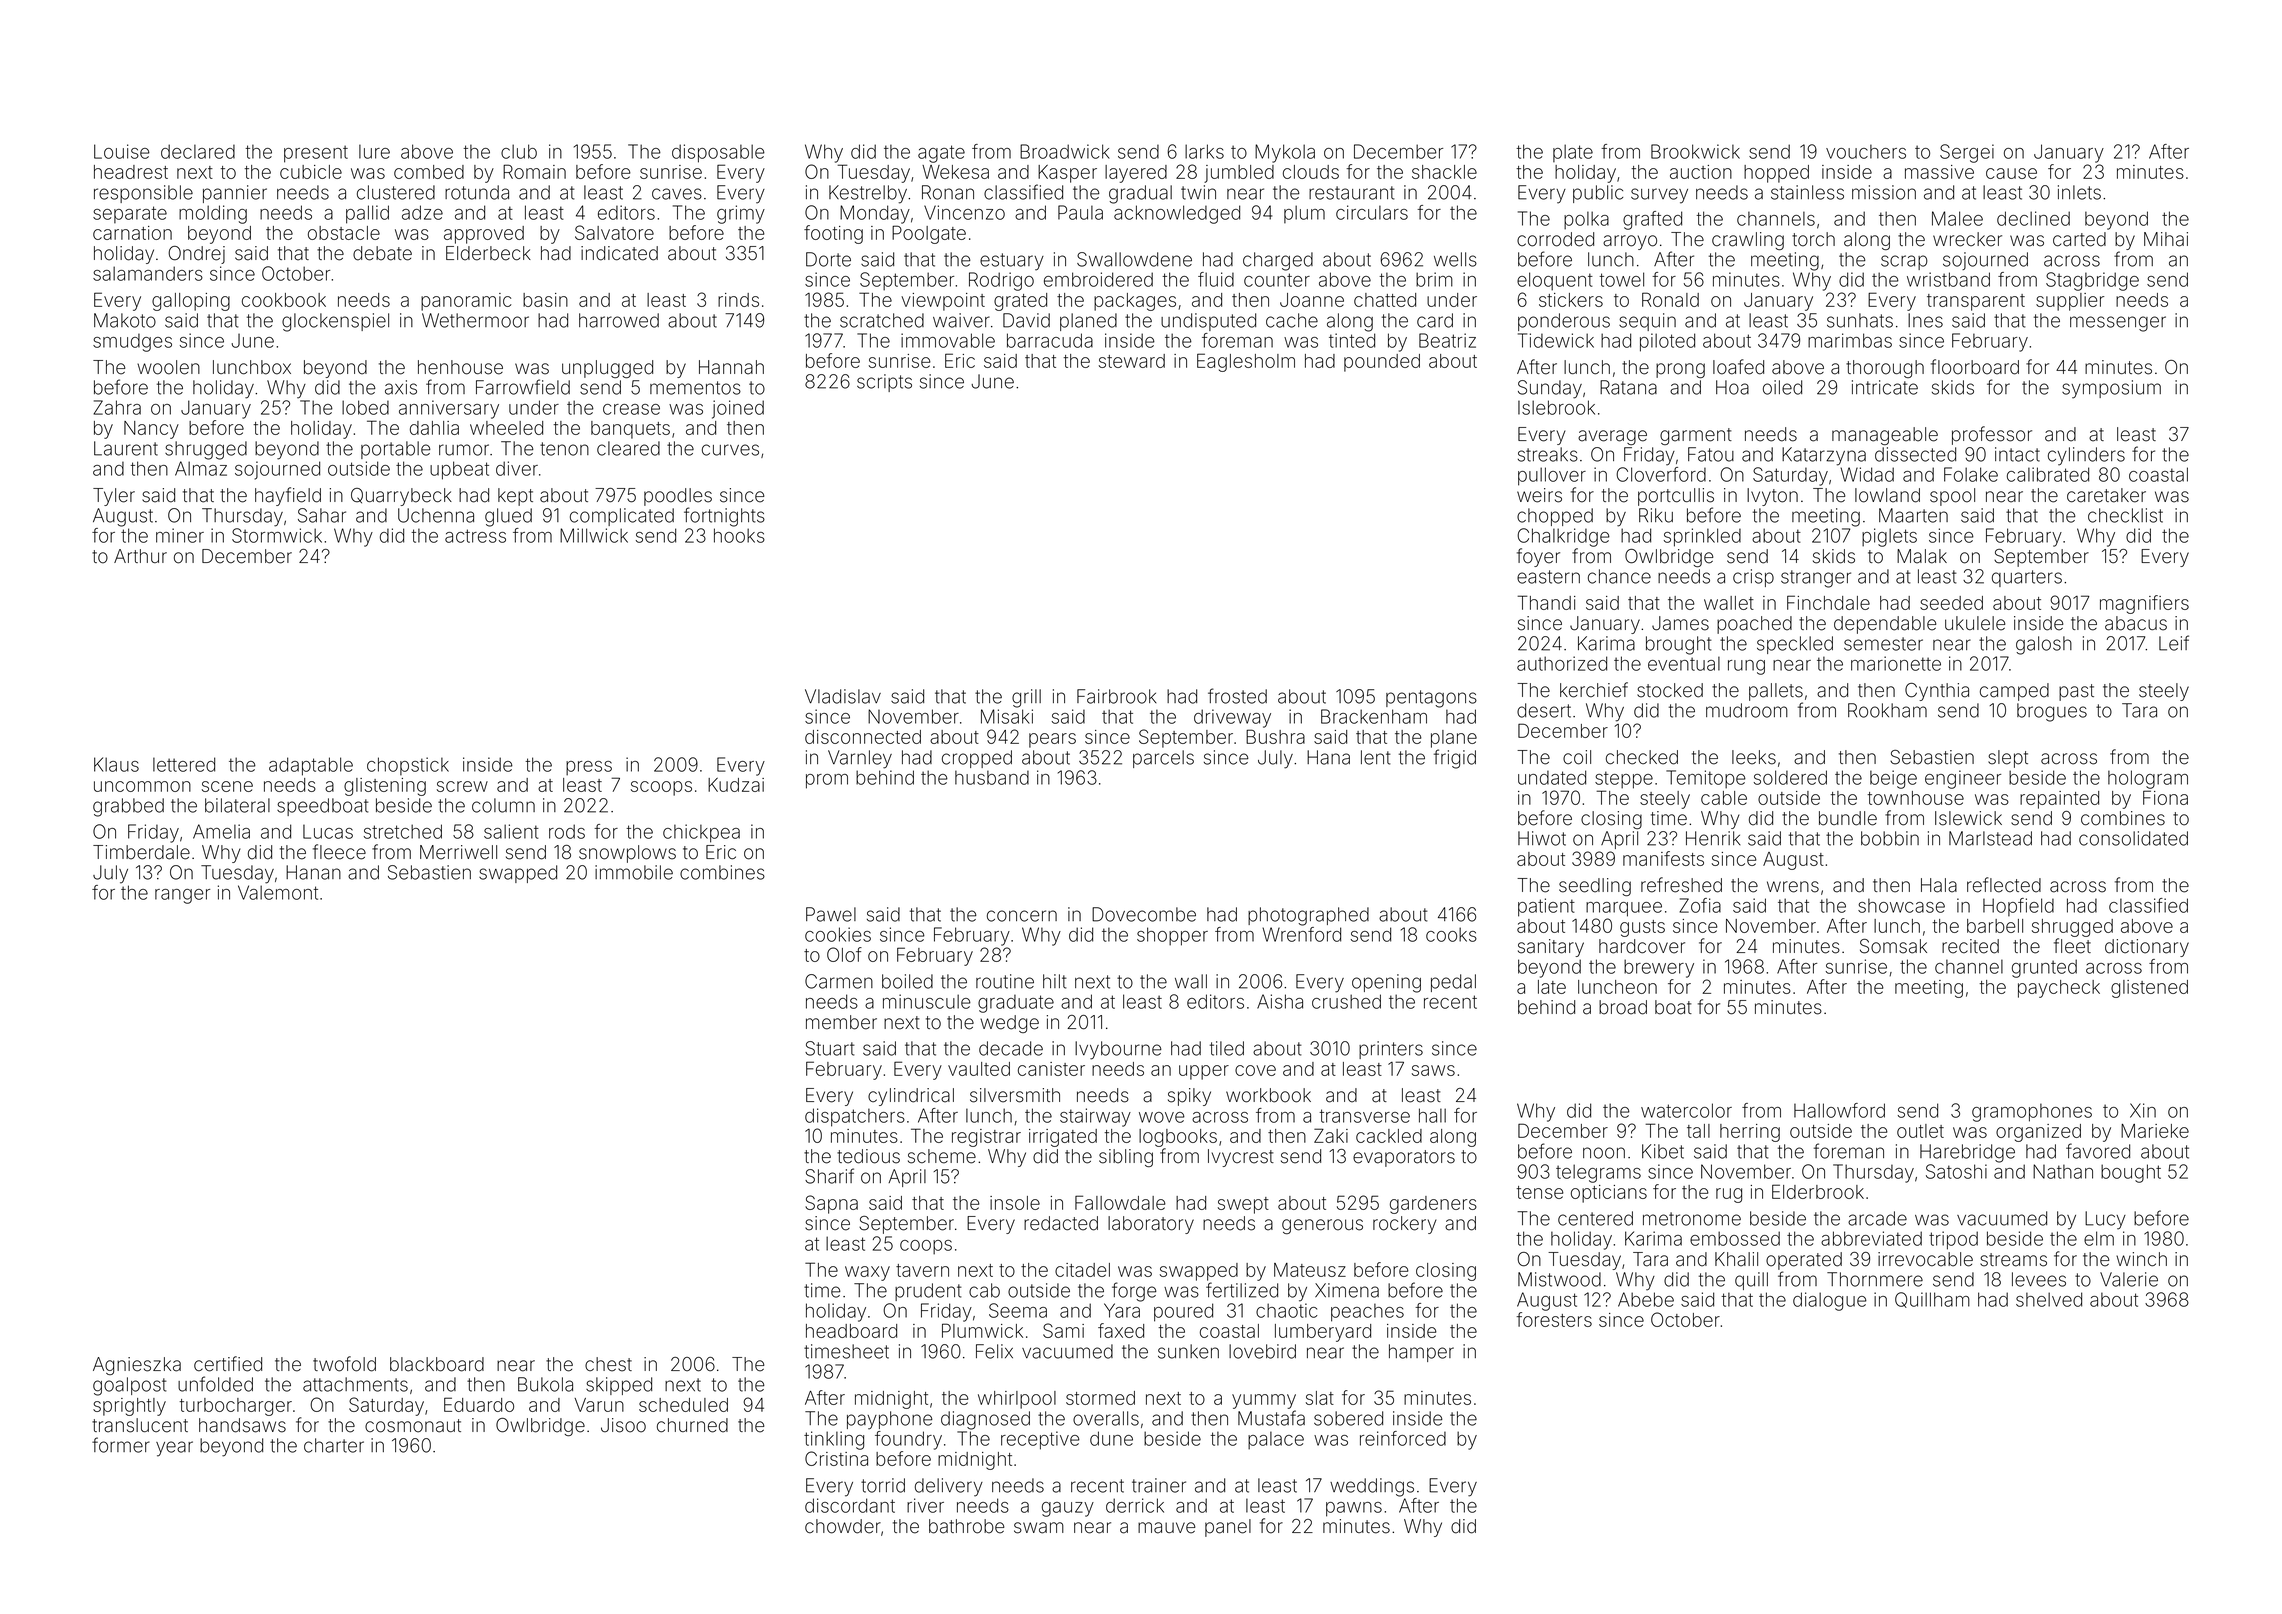 This screenshot has height=1614, width=2282. I want to click on chowder, so click(843, 1526).
